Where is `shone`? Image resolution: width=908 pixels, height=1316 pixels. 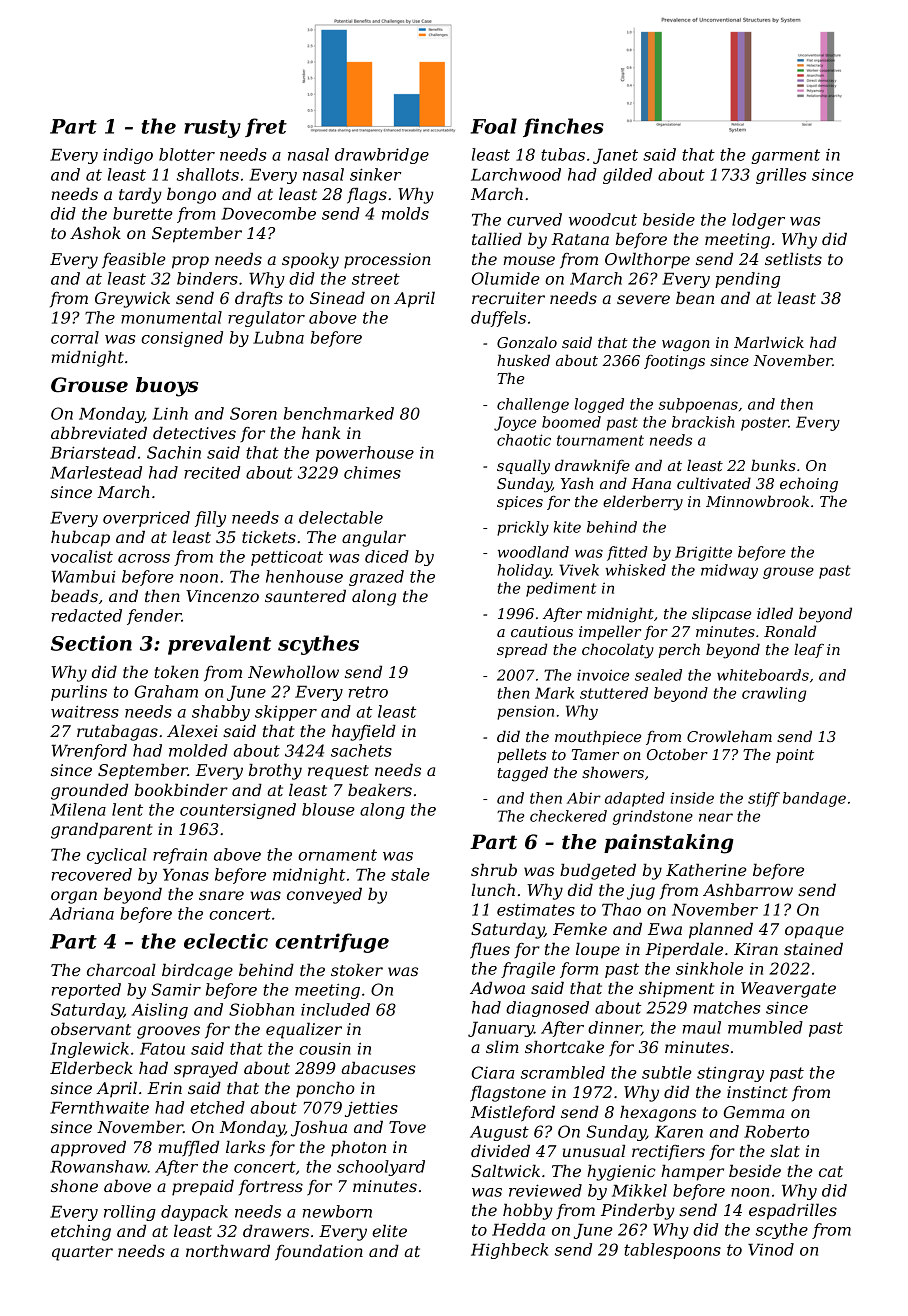 shone is located at coordinates (74, 1185).
